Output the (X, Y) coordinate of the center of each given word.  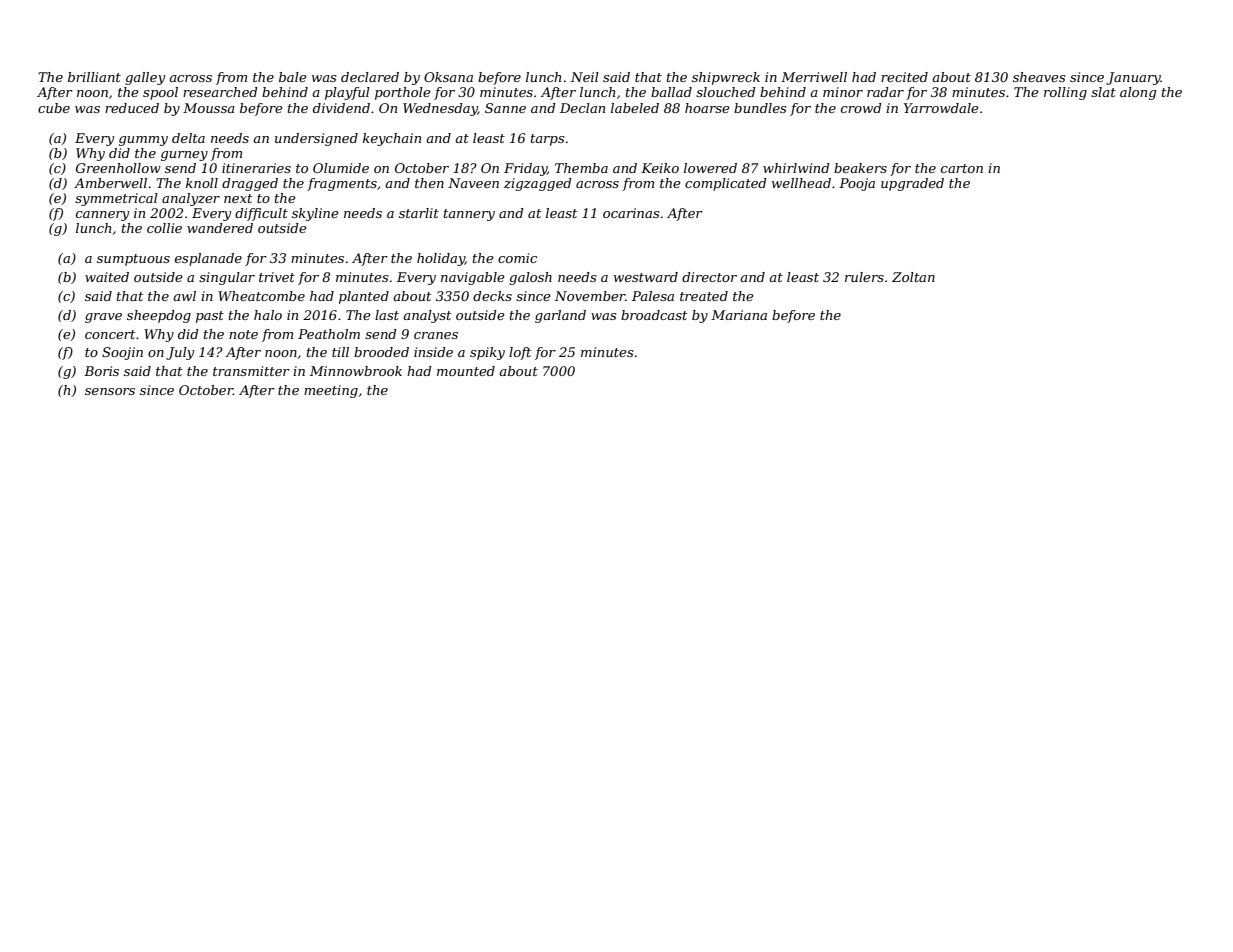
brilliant (94, 77)
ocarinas (631, 213)
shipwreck (726, 78)
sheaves (1039, 77)
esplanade (208, 259)
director (709, 277)
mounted (466, 371)
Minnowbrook (356, 371)
